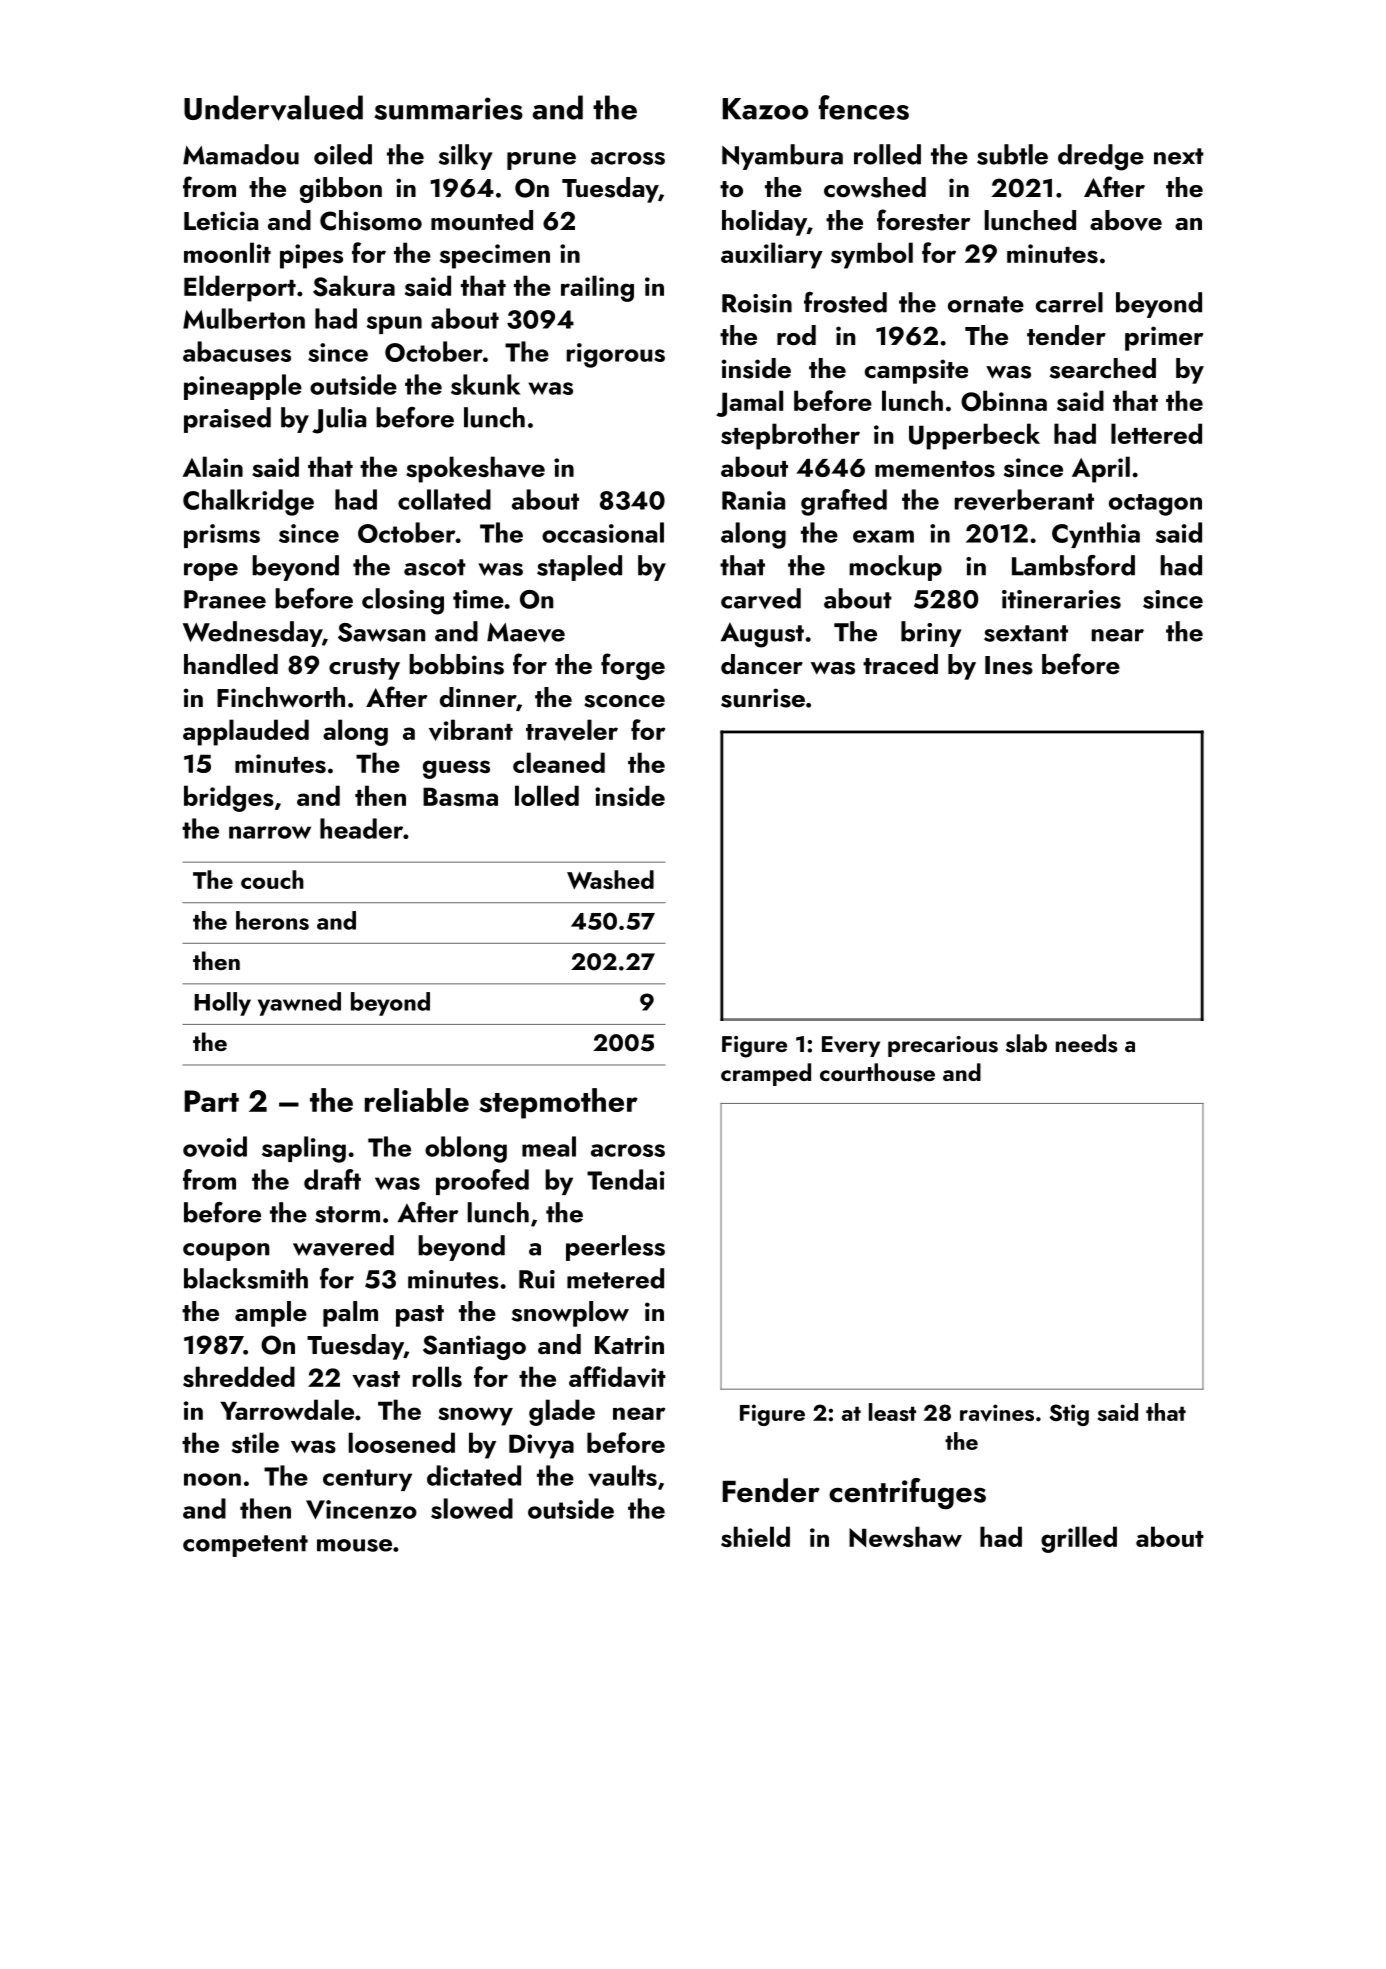 Image resolution: width=1386 pixels, height=1969 pixels. What do you see at coordinates (272, 879) in the screenshot?
I see `couch` at bounding box center [272, 879].
